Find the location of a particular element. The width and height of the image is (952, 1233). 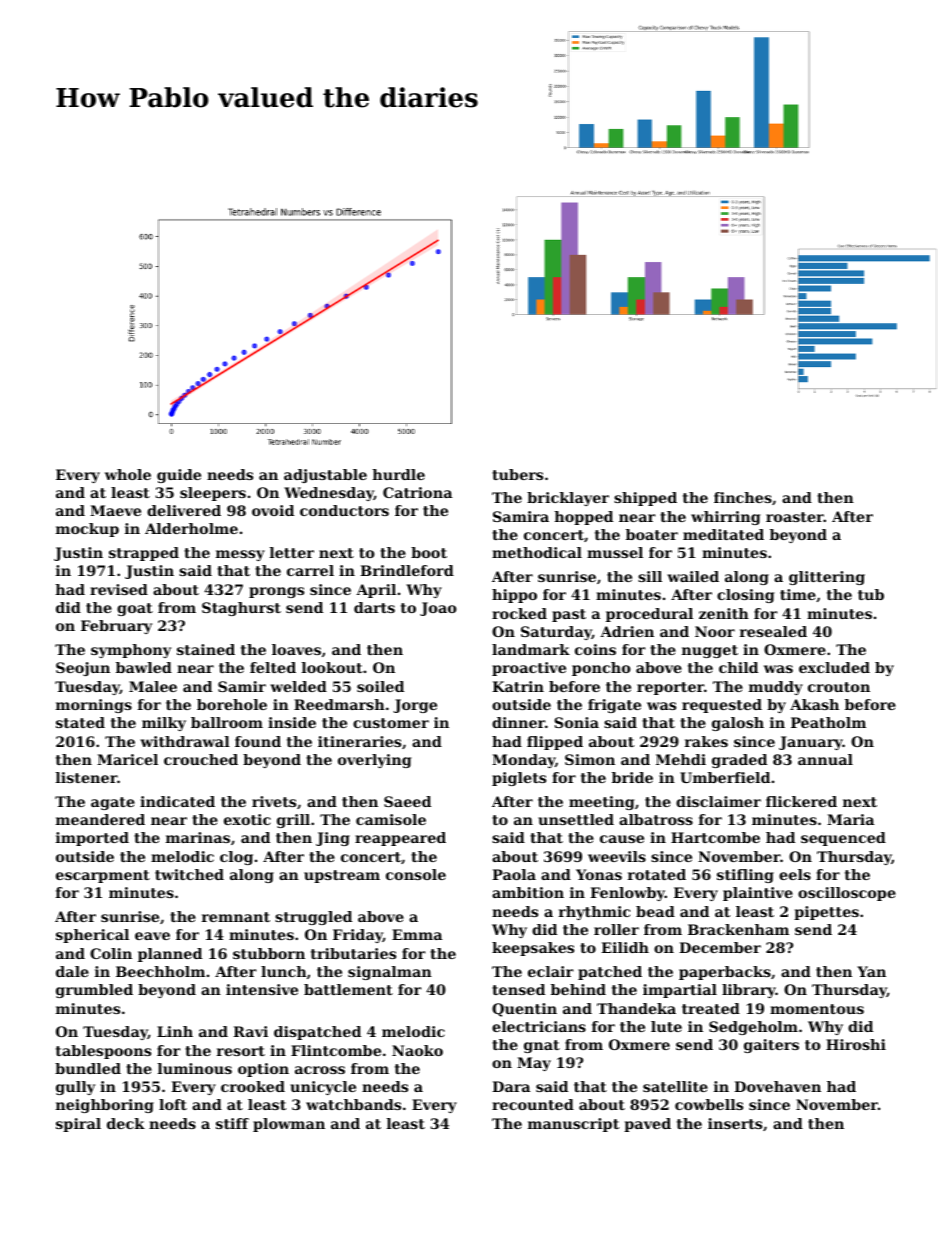

roaster is located at coordinates (795, 517).
